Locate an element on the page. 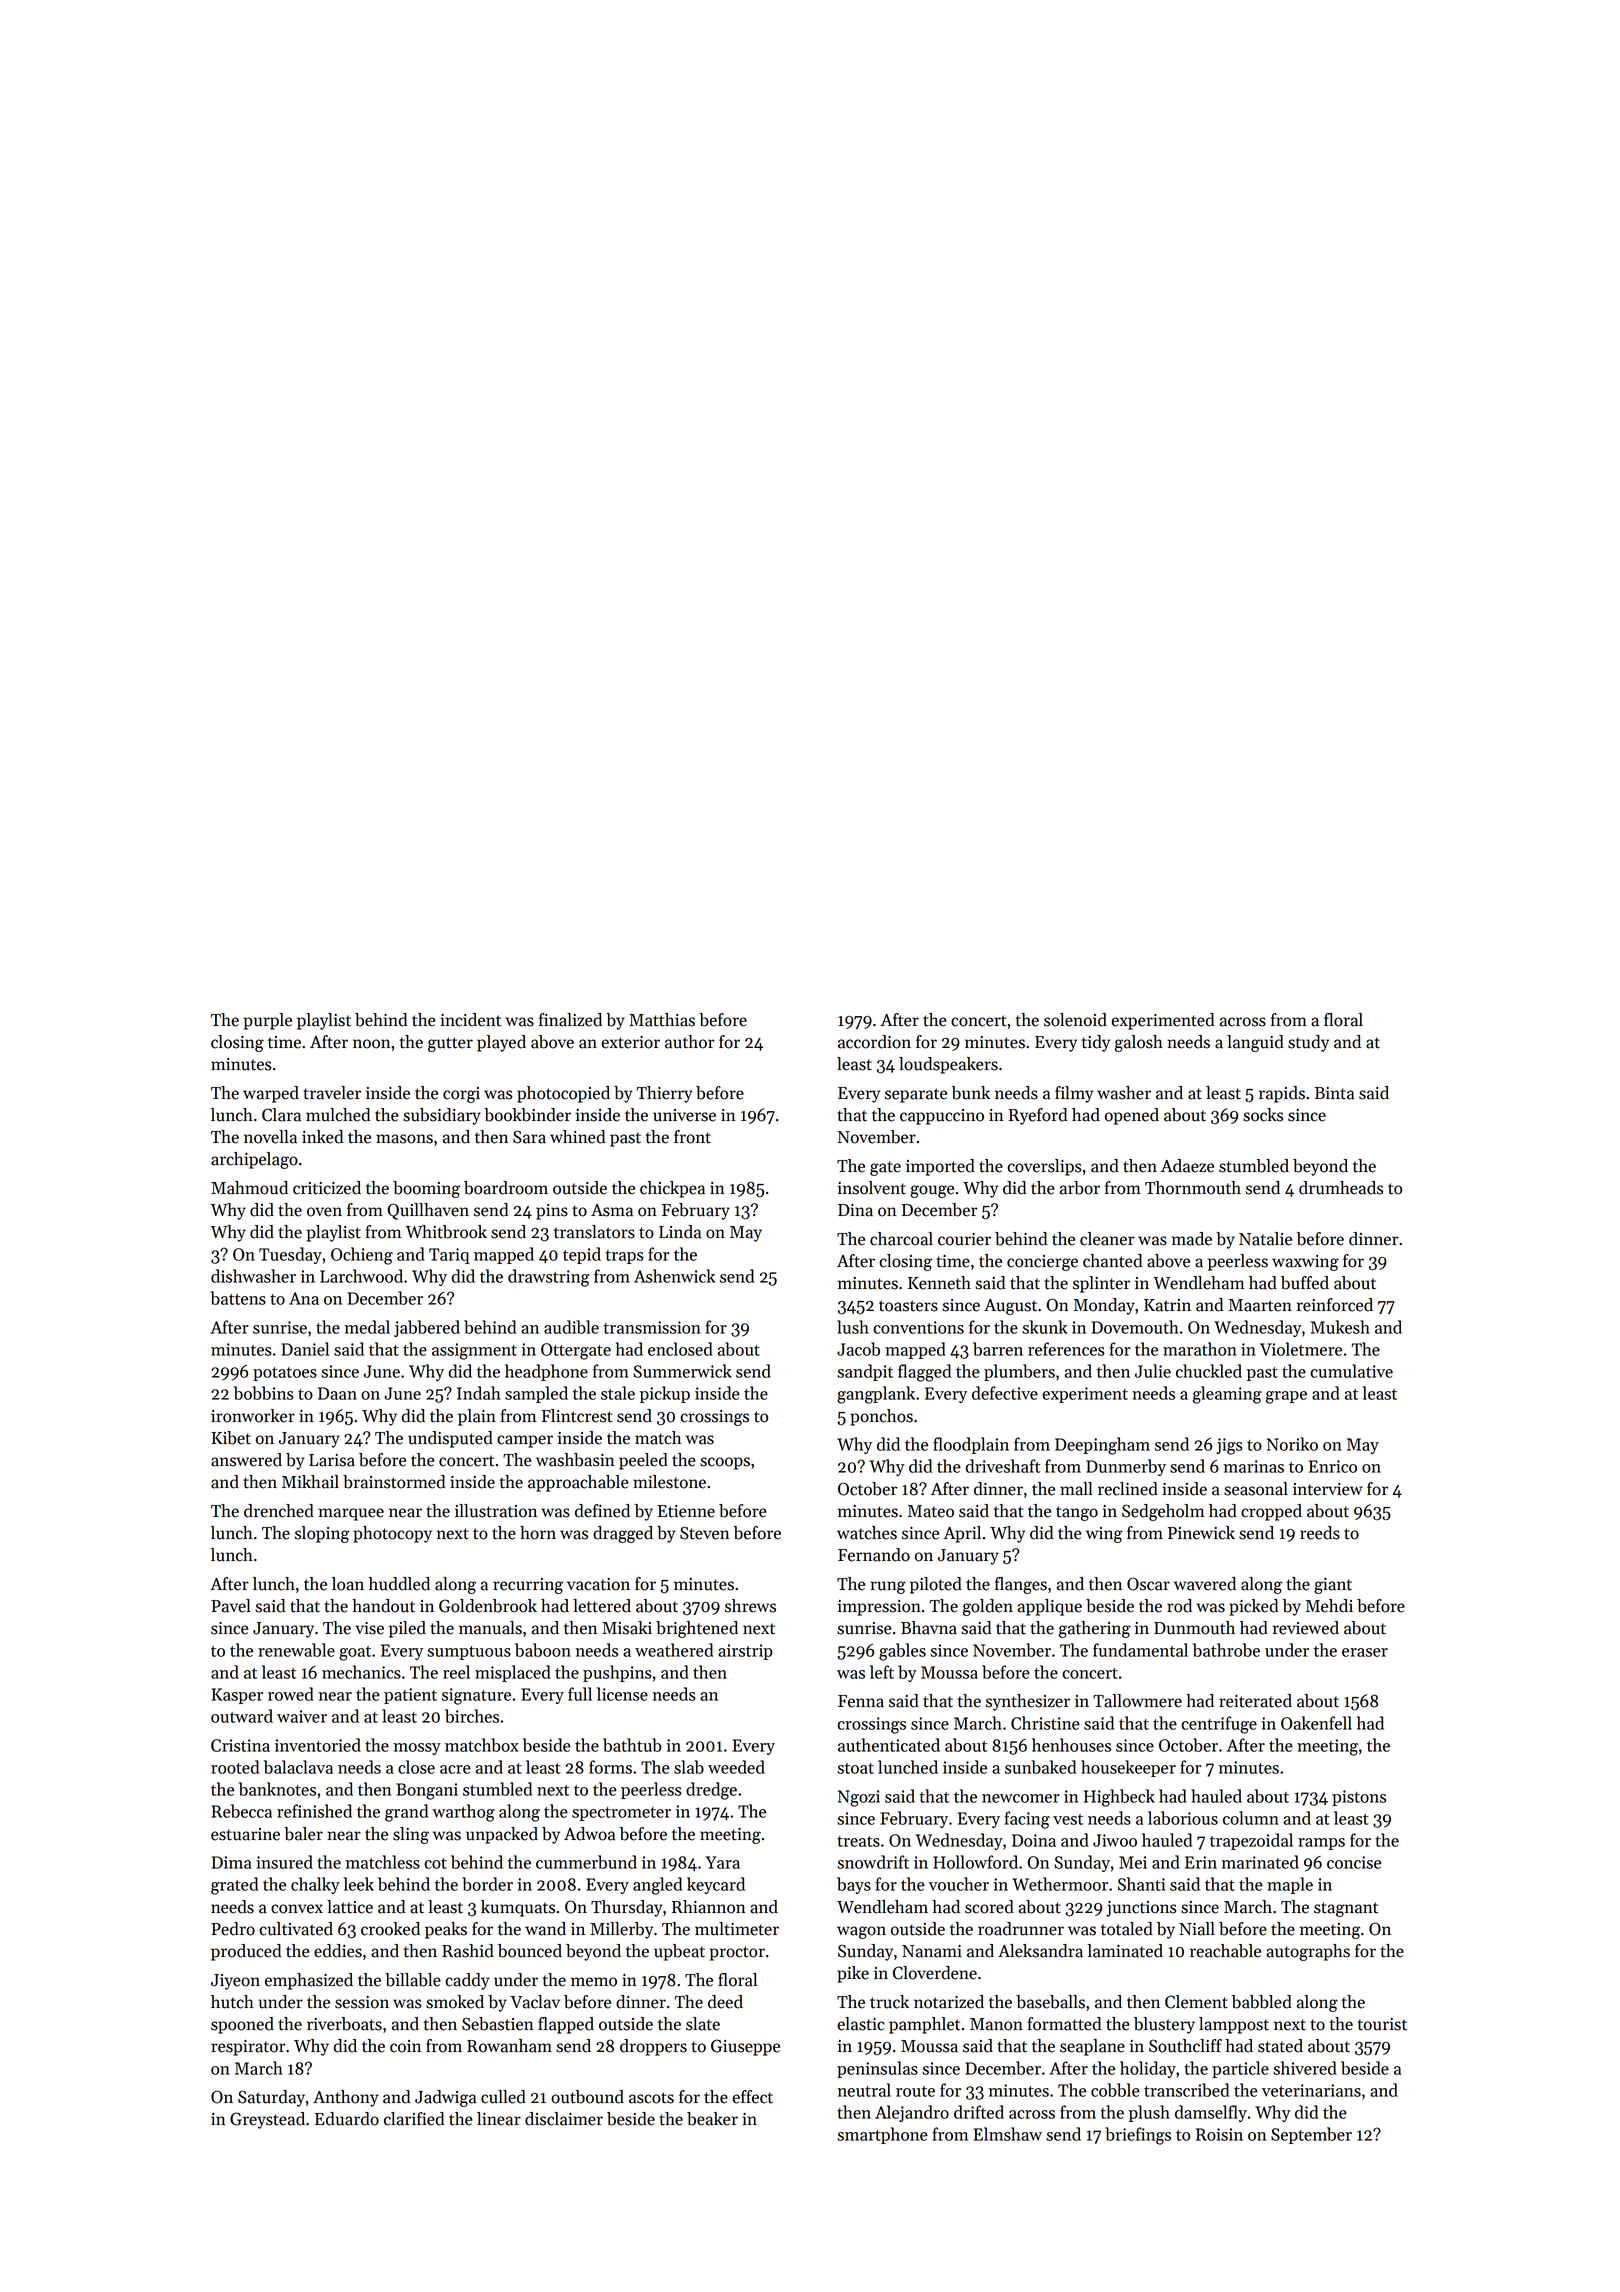 The image size is (1620, 2292). Maarten is located at coordinates (1260, 1305).
